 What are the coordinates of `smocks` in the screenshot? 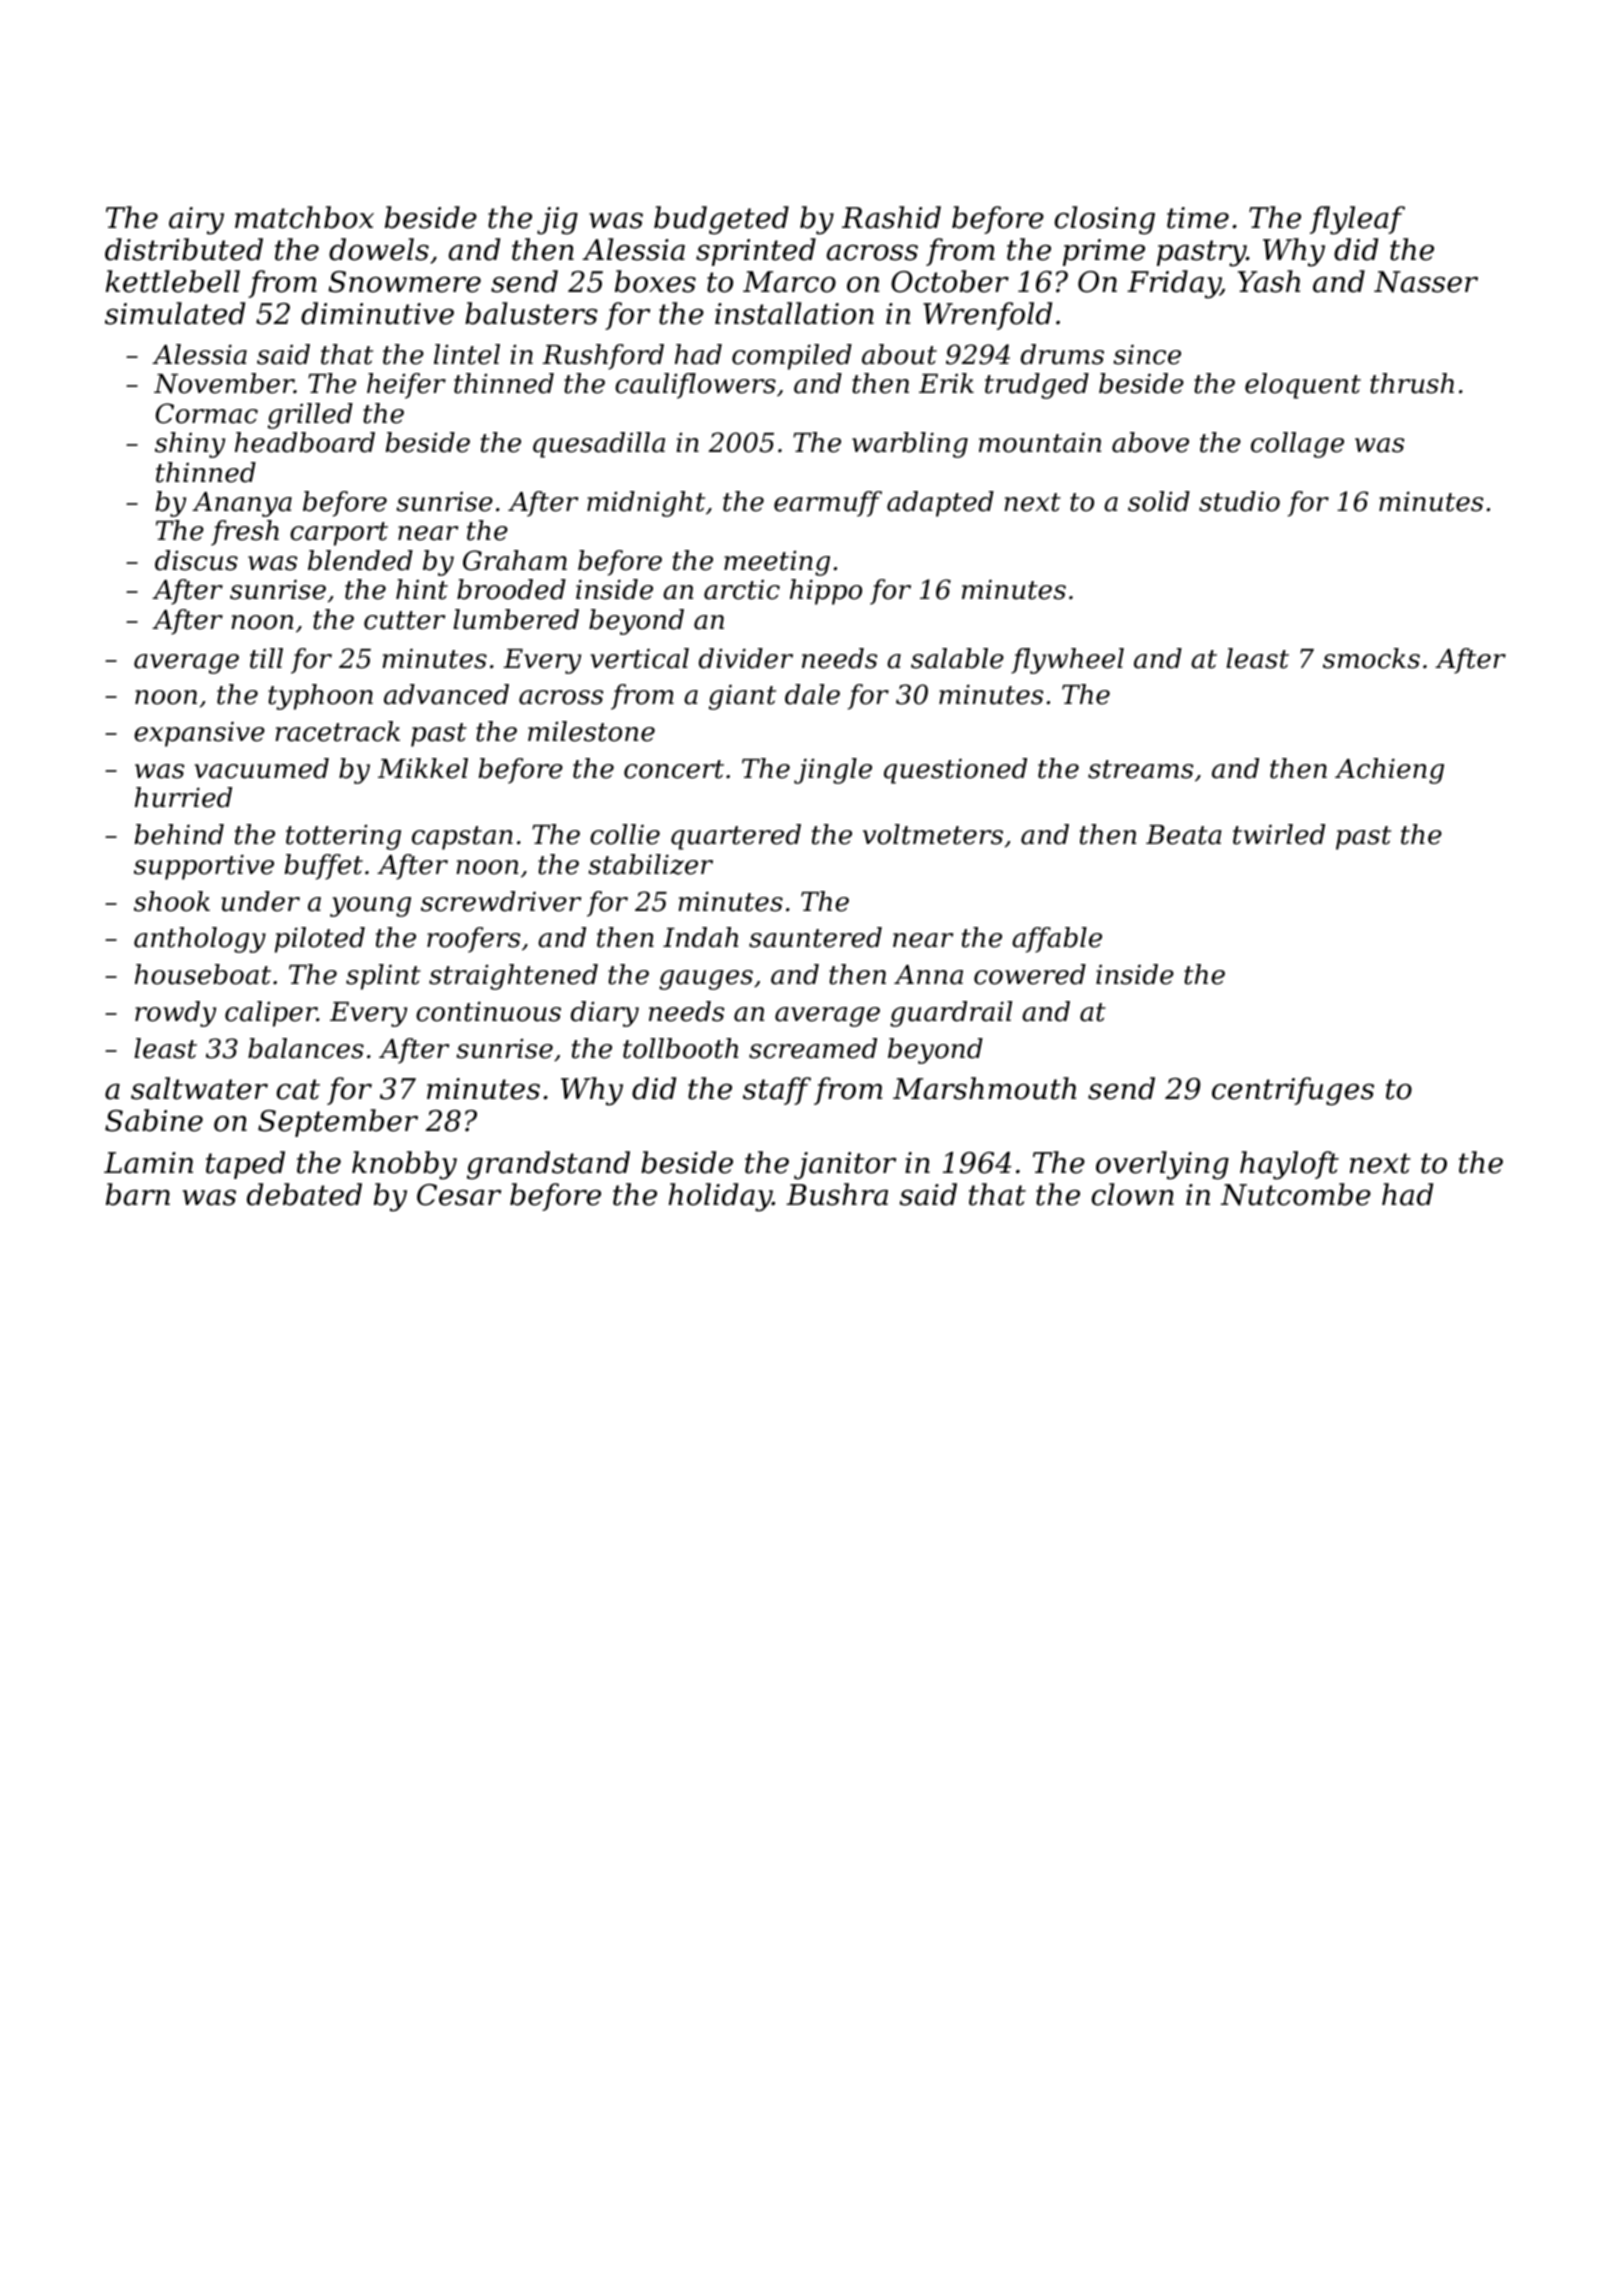 It's located at (1371, 658).
